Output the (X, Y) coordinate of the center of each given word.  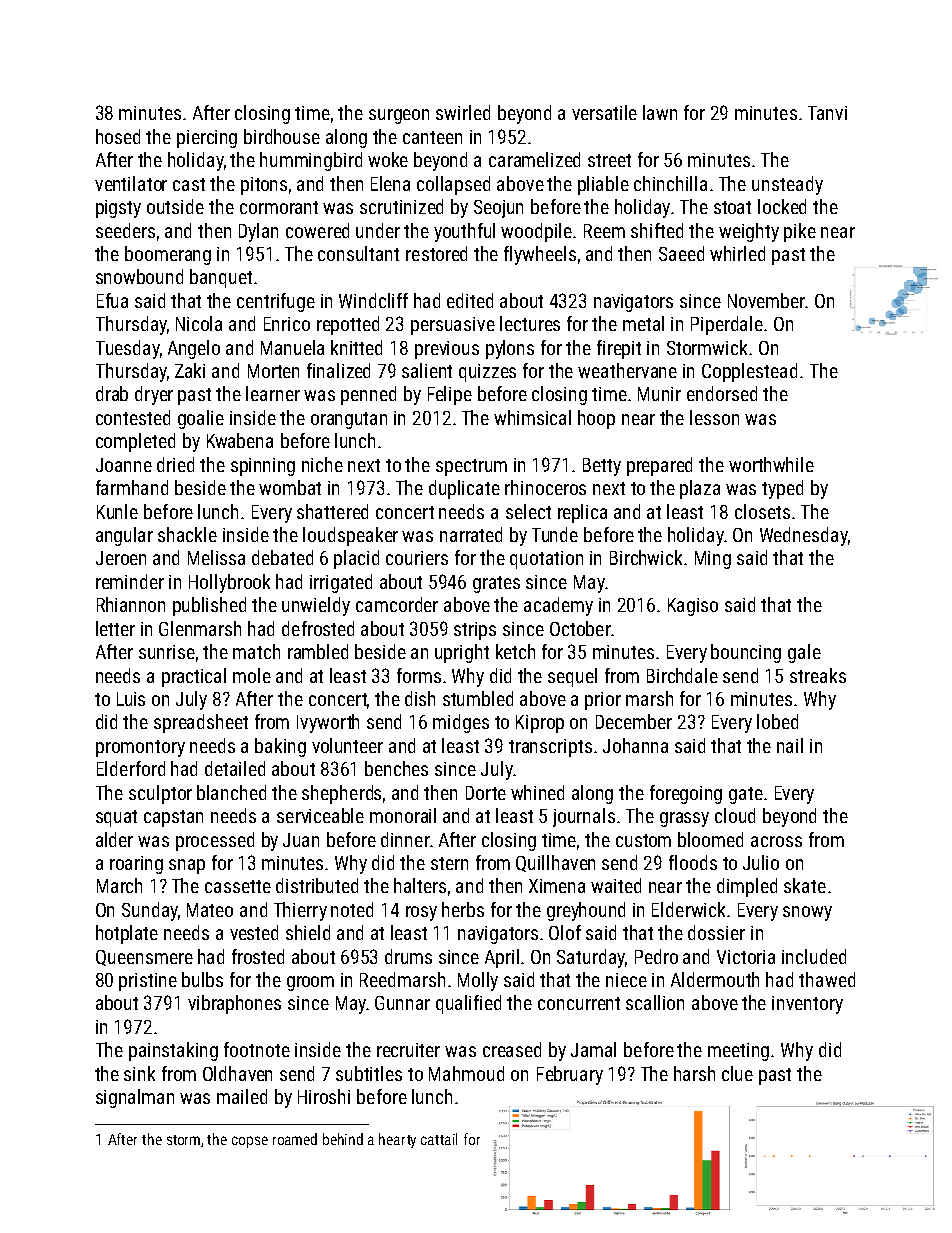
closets (762, 511)
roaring (136, 865)
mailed (242, 1096)
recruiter (408, 1050)
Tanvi (827, 113)
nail (790, 745)
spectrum (471, 467)
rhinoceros (545, 487)
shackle (187, 534)
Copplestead (749, 372)
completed (135, 442)
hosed (118, 136)
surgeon (399, 116)
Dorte (486, 793)
